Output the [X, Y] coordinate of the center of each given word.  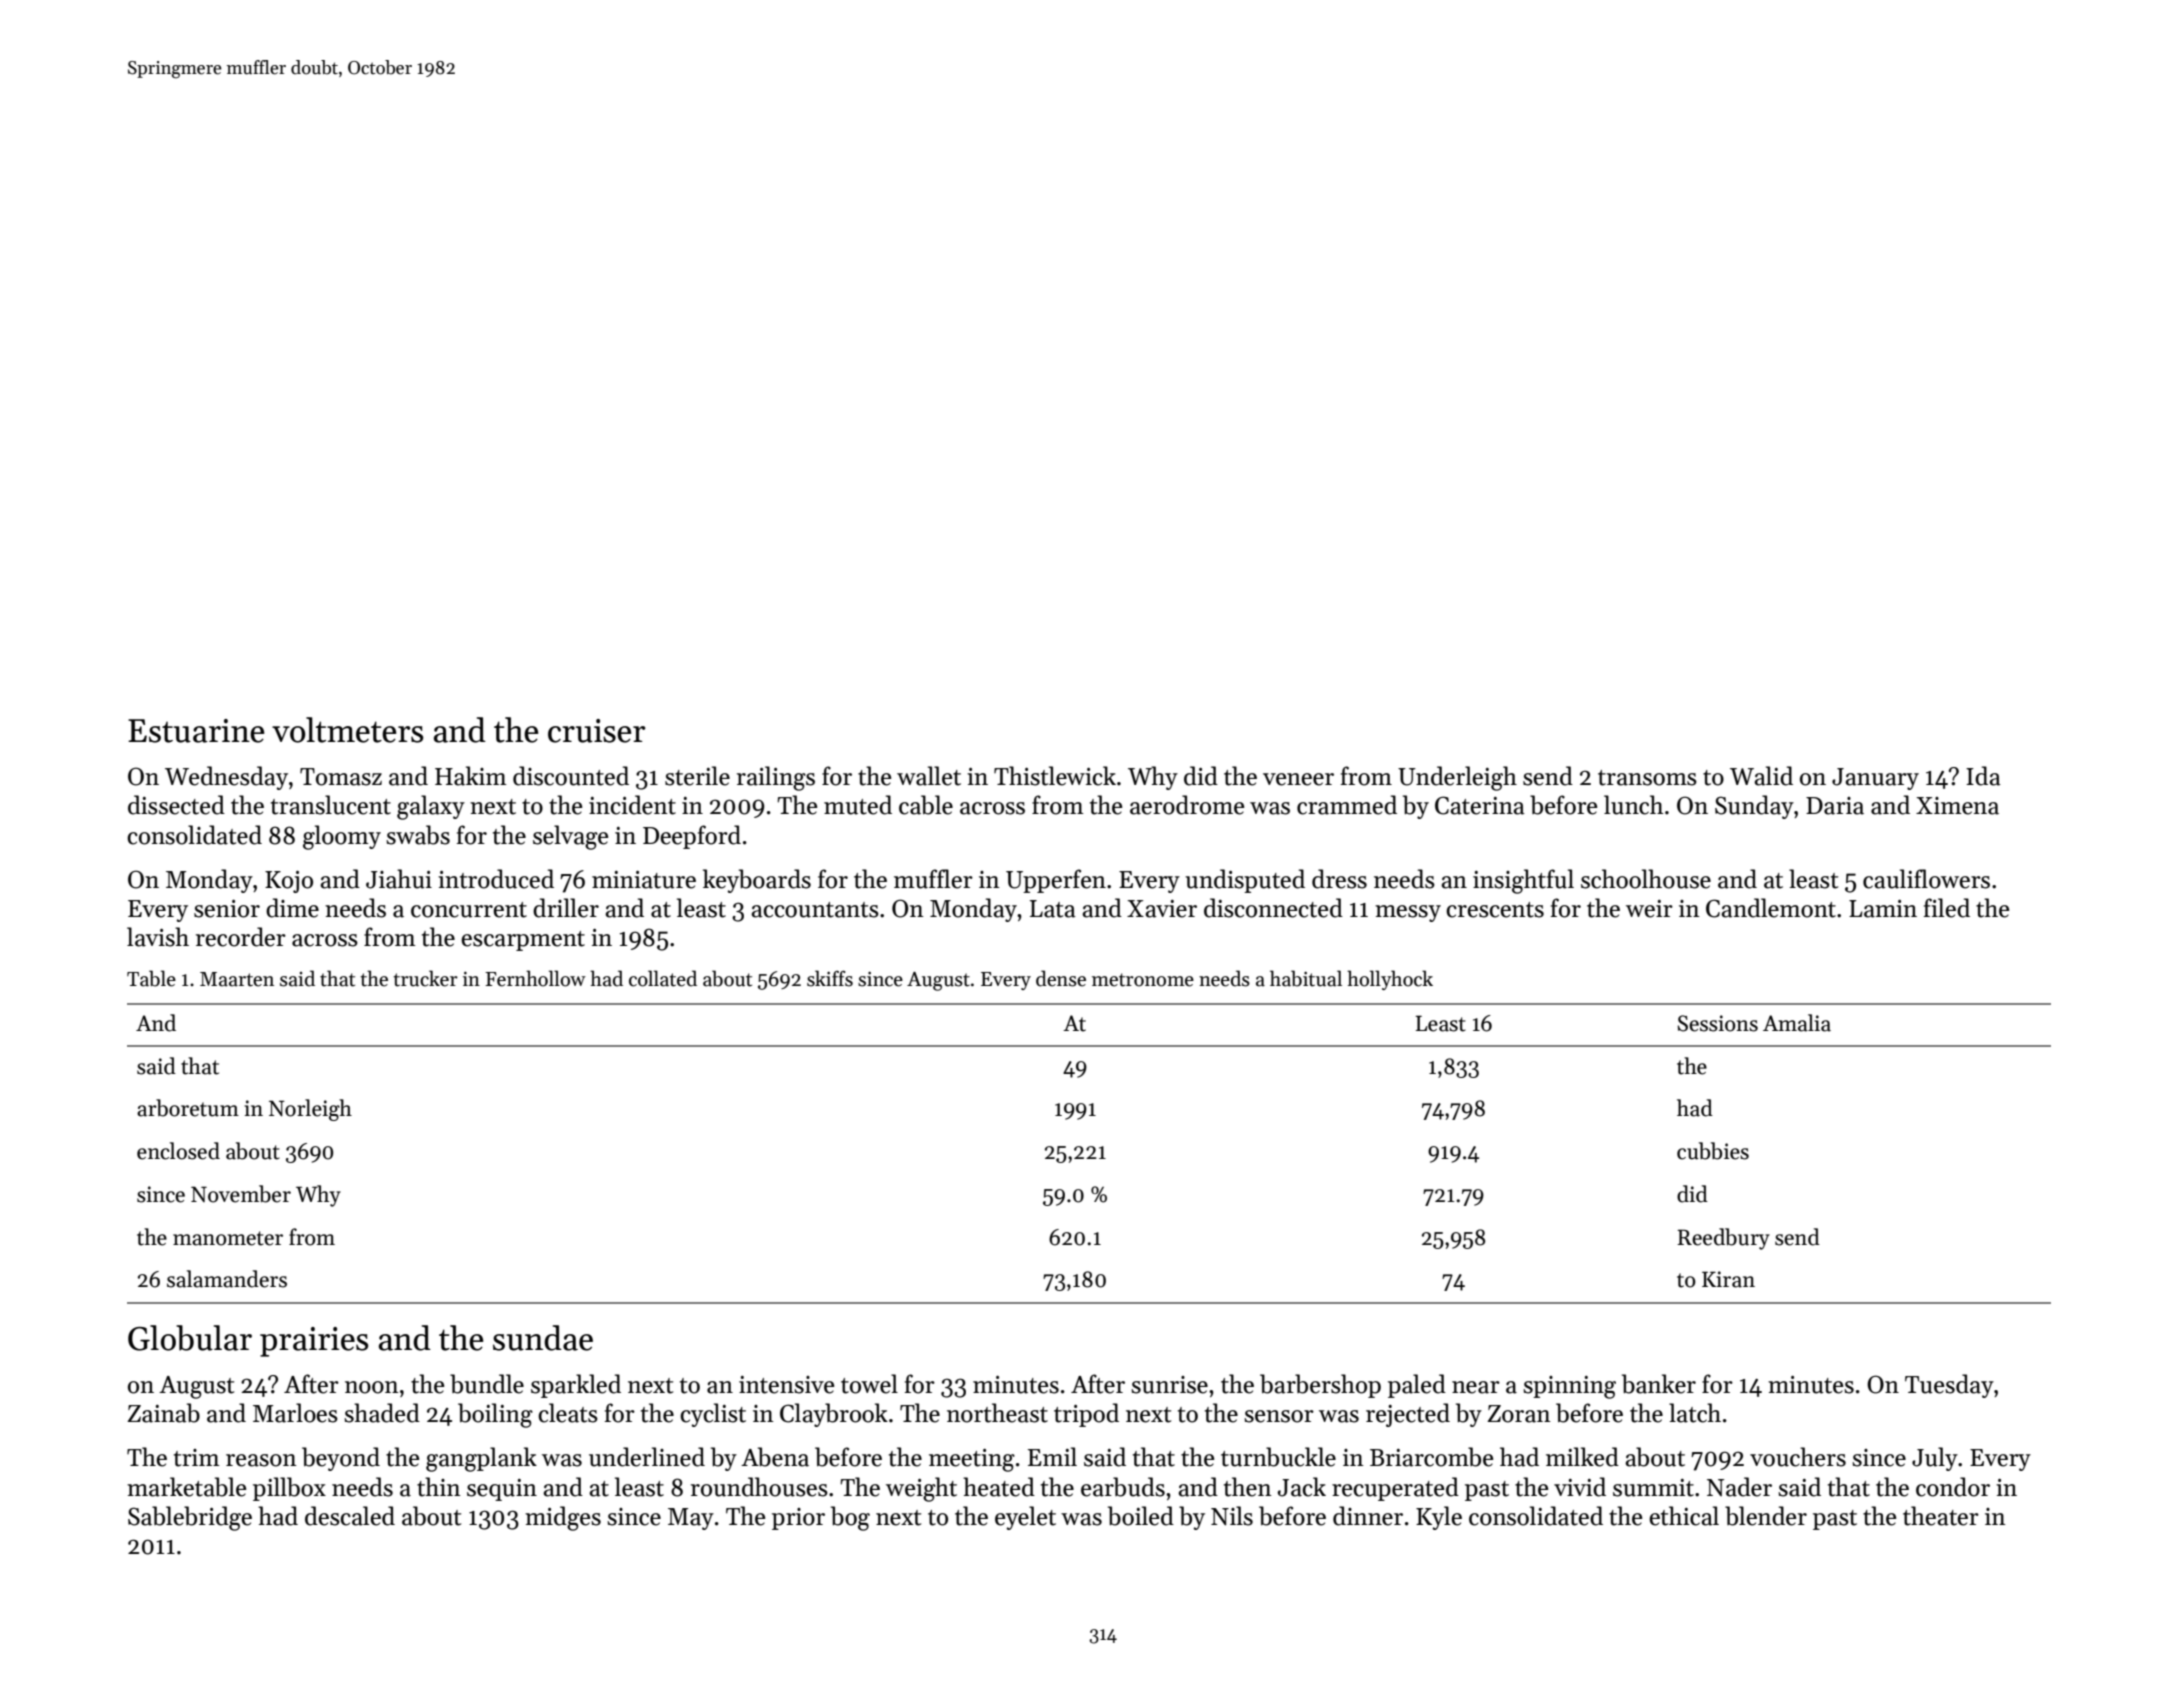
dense [1061, 978]
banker [1659, 1384]
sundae [543, 1338]
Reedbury [1723, 1239]
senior [227, 909]
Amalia [1797, 1023]
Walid [1761, 776]
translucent [331, 805]
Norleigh [310, 1110]
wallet [929, 776]
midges [563, 1518]
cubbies [1713, 1151]
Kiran [1728, 1279]
